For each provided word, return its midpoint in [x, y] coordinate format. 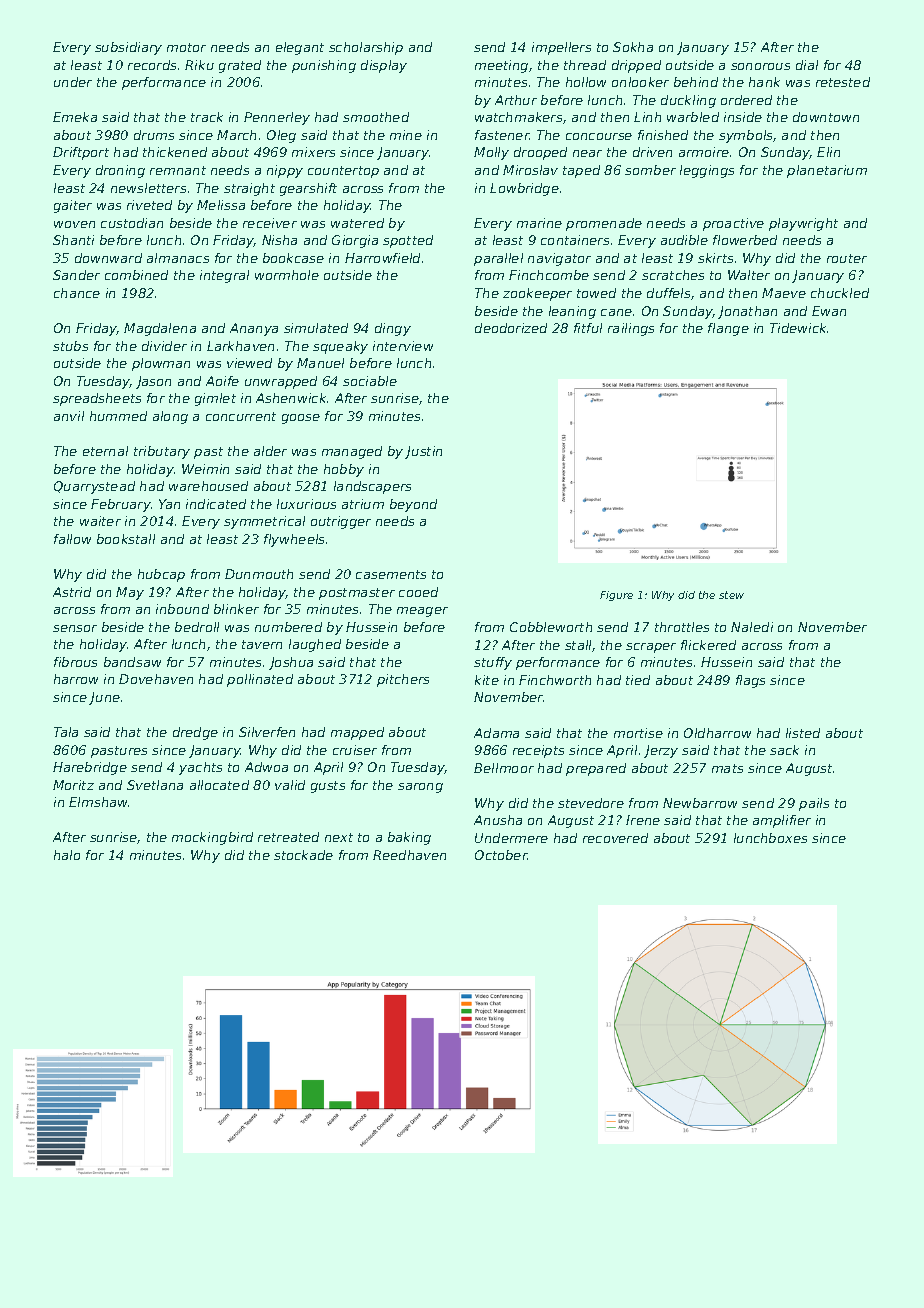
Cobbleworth [551, 627]
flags [750, 681]
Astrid [72, 592]
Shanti [73, 240]
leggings [707, 171]
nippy [285, 171]
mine [406, 135]
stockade [303, 855]
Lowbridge [524, 189]
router [847, 258]
